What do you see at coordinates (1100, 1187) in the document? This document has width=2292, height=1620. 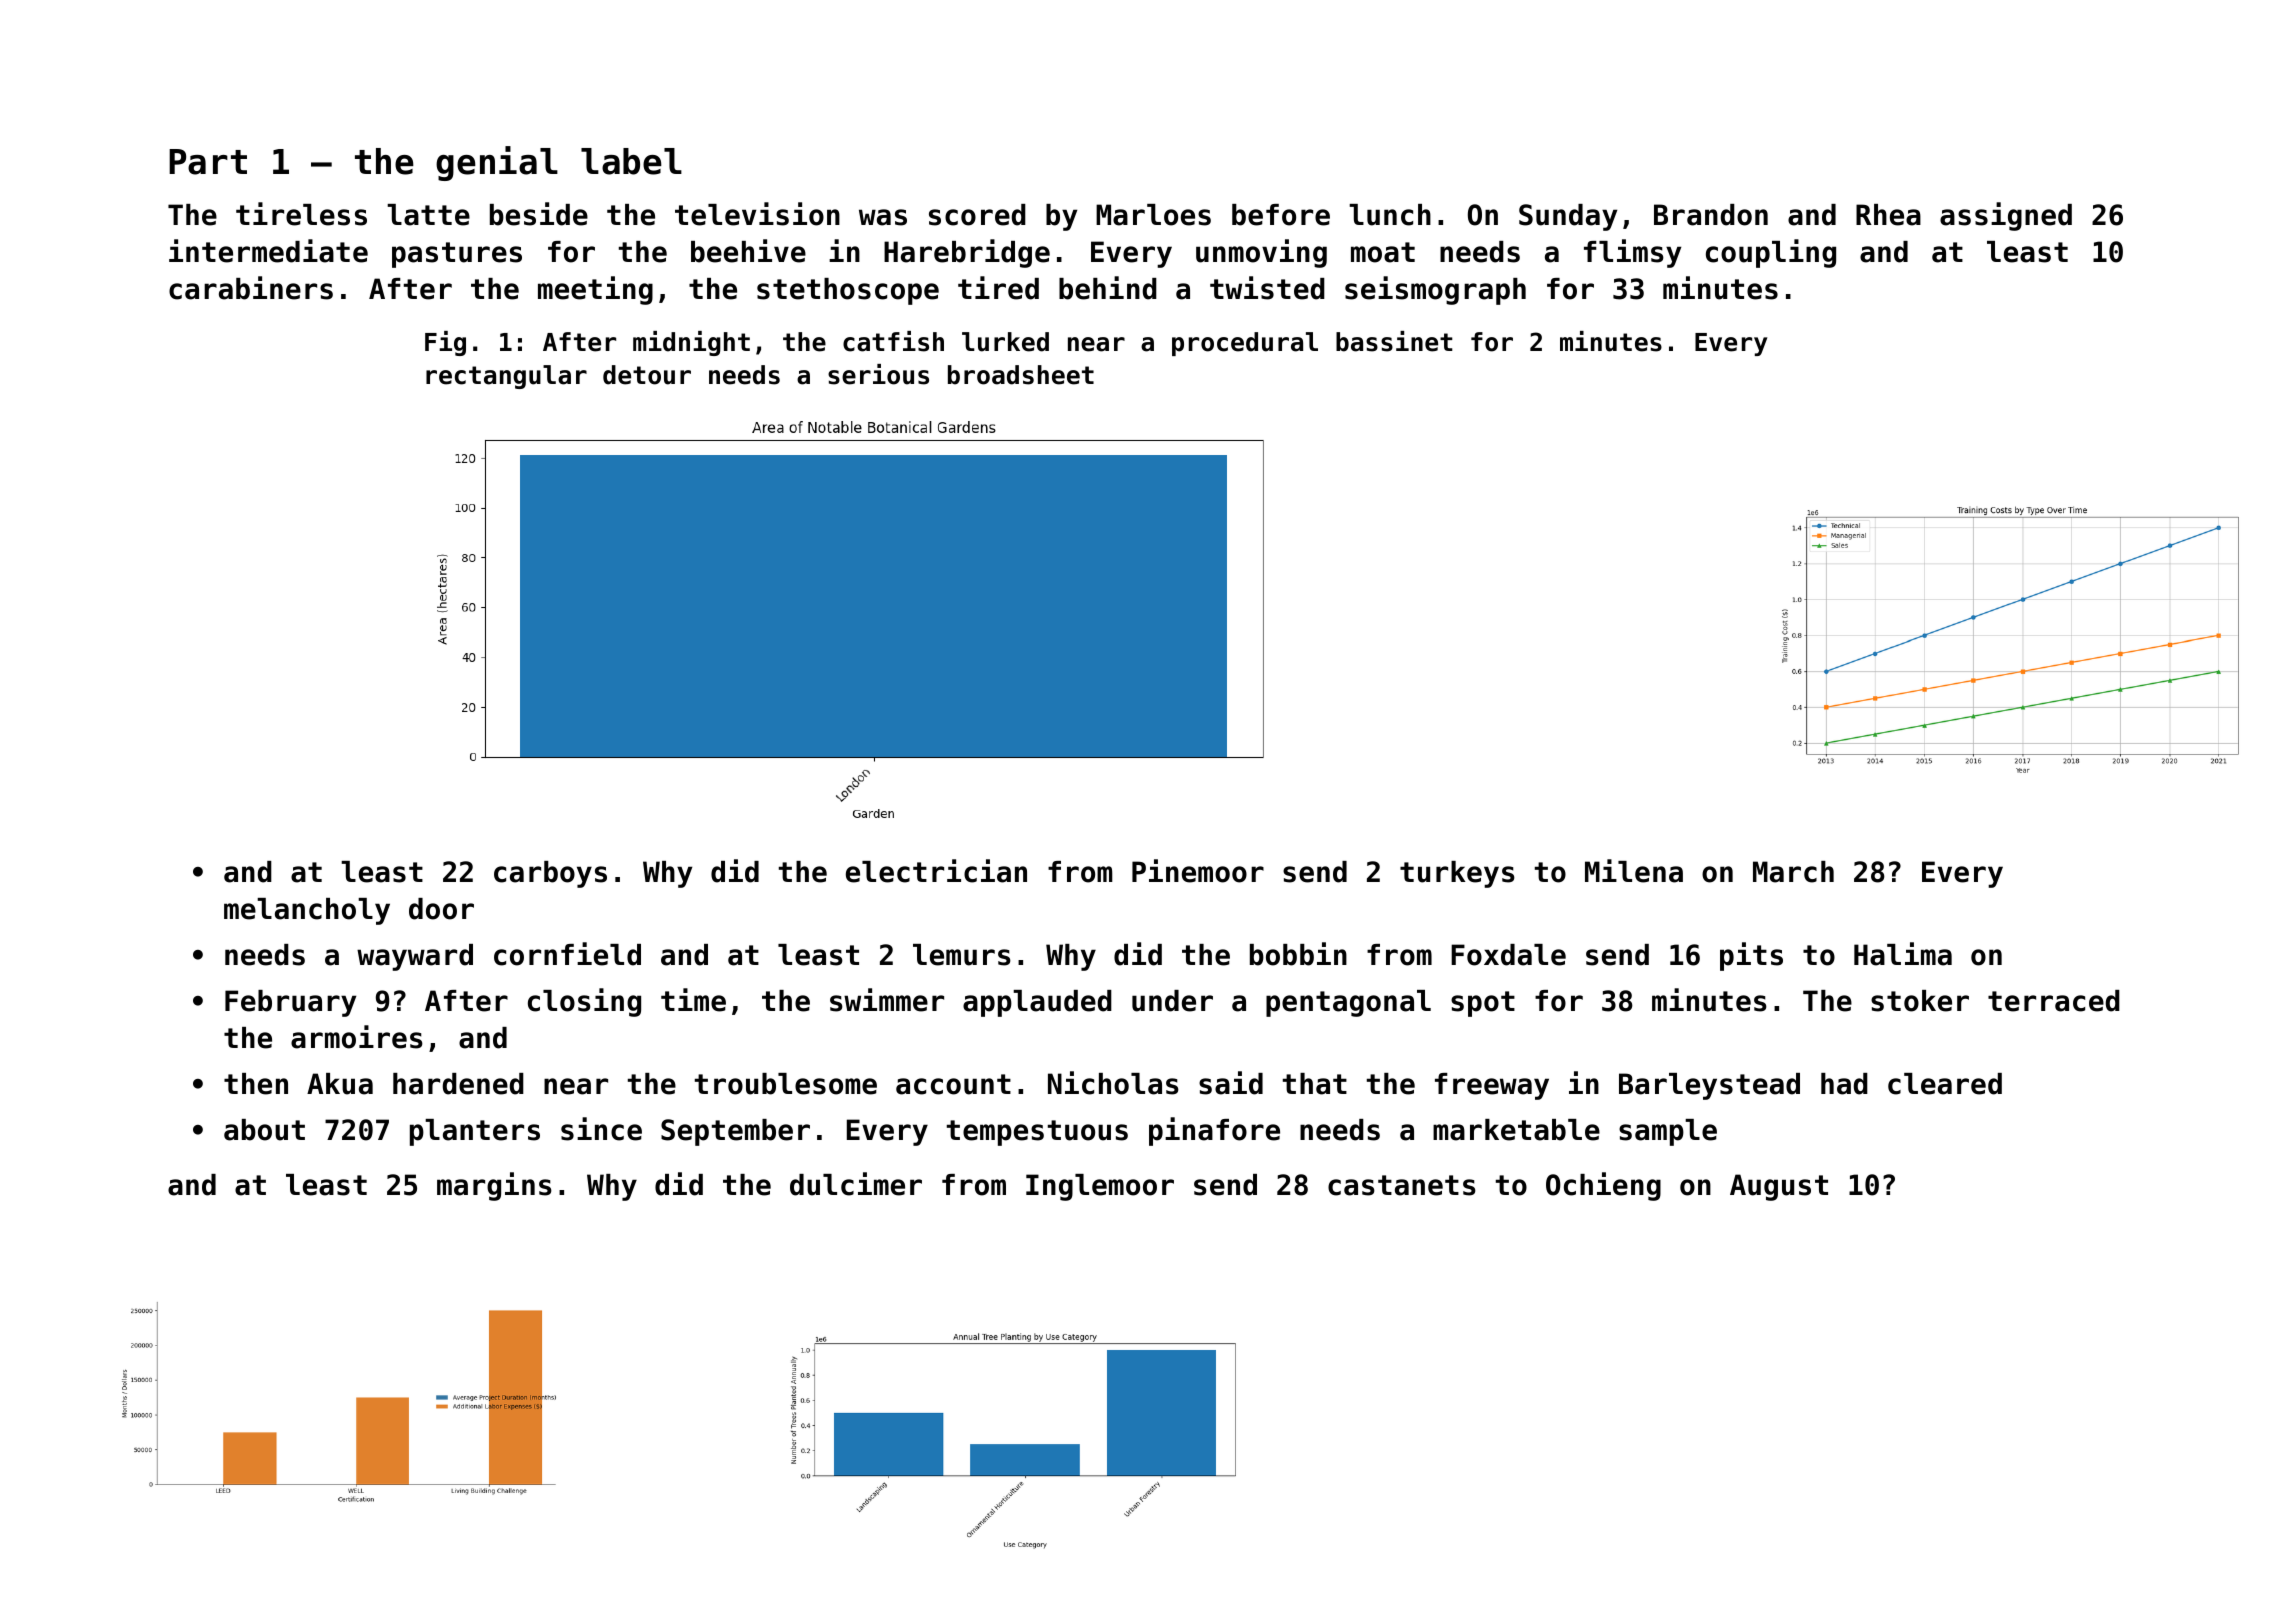 I see `Inglemoor` at bounding box center [1100, 1187].
